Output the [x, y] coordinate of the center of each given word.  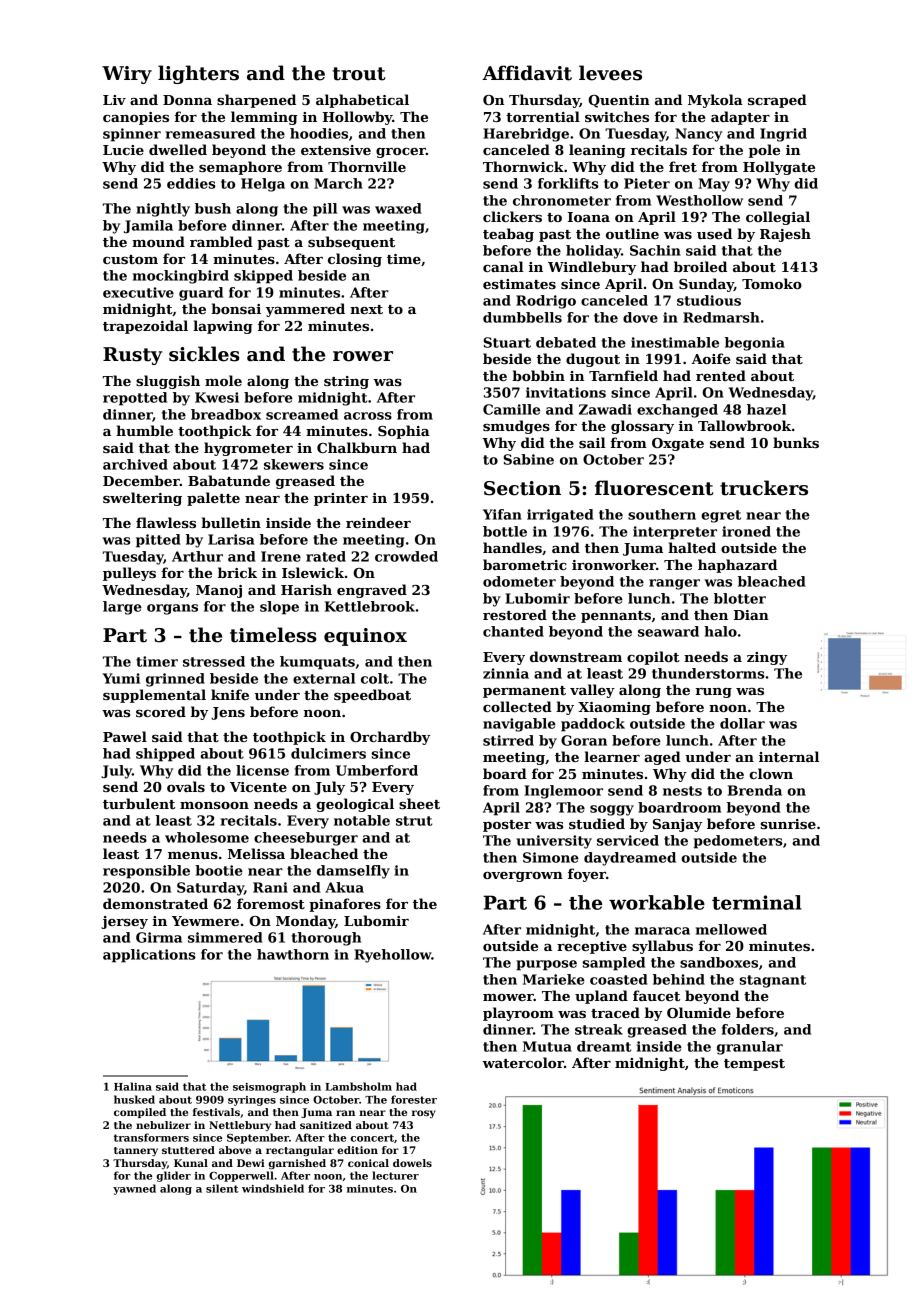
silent [222, 1188]
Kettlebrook [370, 606]
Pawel [125, 736]
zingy [767, 658]
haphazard [737, 566]
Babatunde [229, 480]
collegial [778, 218]
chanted [513, 631]
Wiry [127, 75]
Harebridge [526, 135]
